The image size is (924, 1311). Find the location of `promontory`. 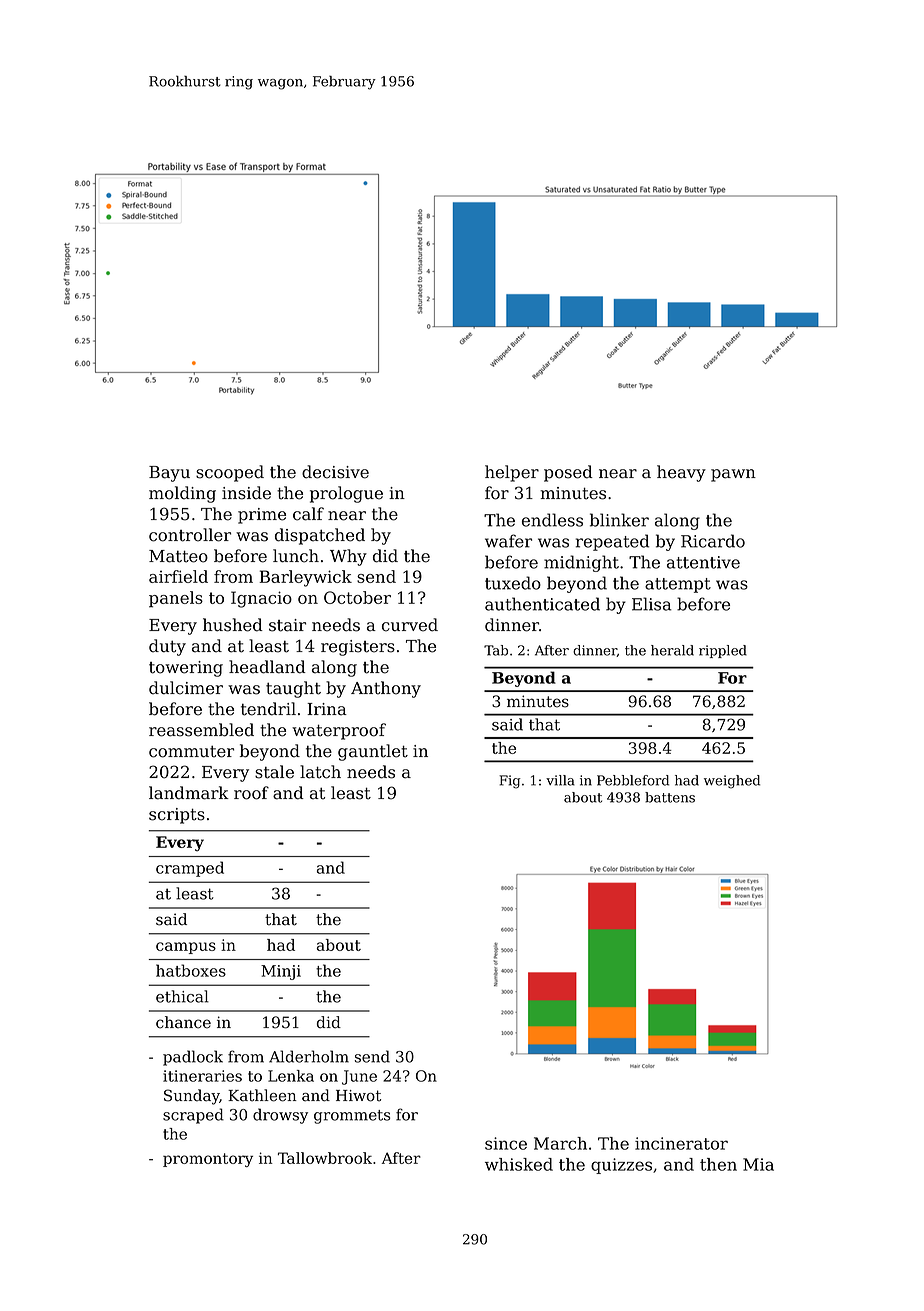

promontory is located at coordinates (208, 1160).
